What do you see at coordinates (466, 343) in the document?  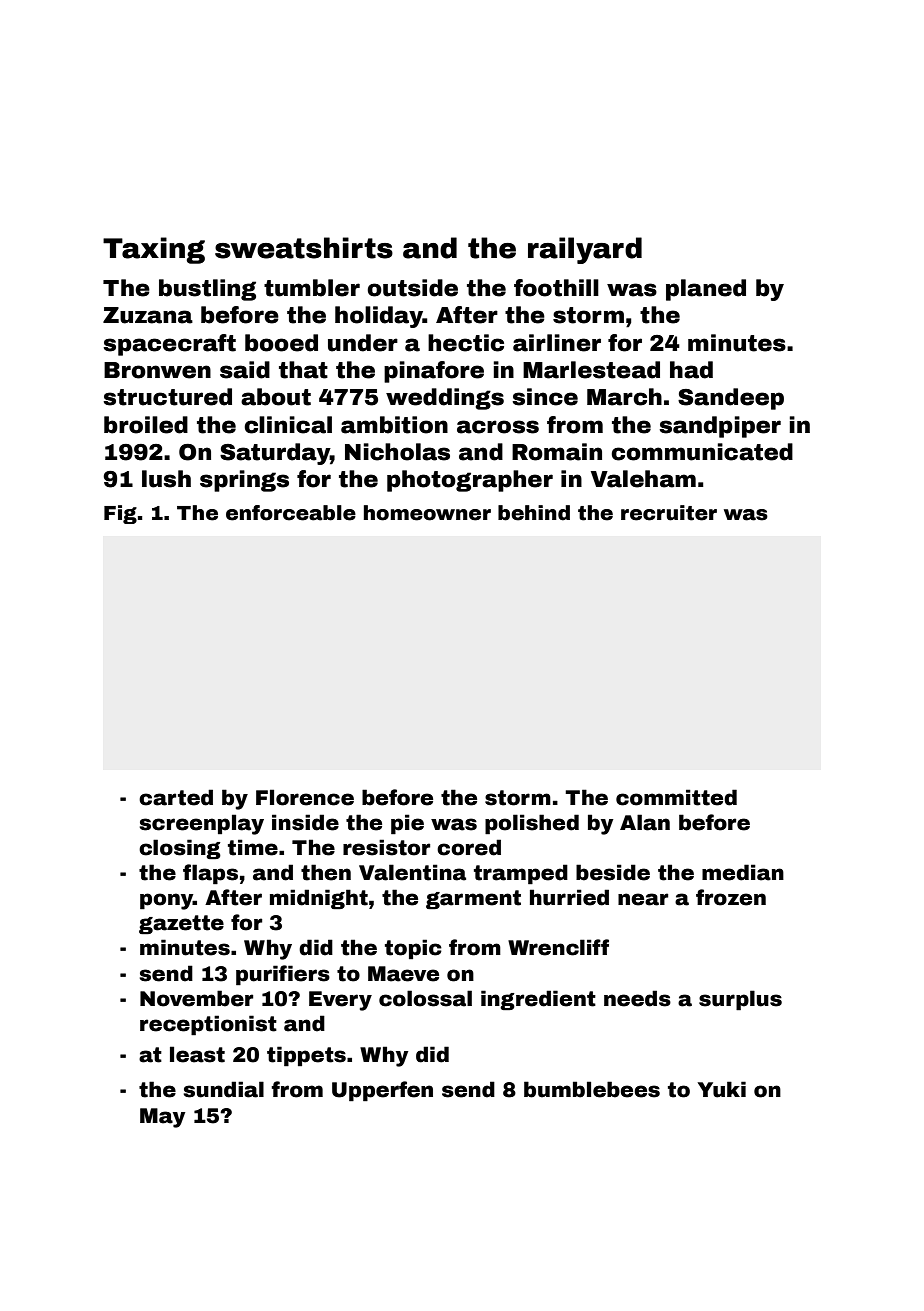 I see `hectic` at bounding box center [466, 343].
